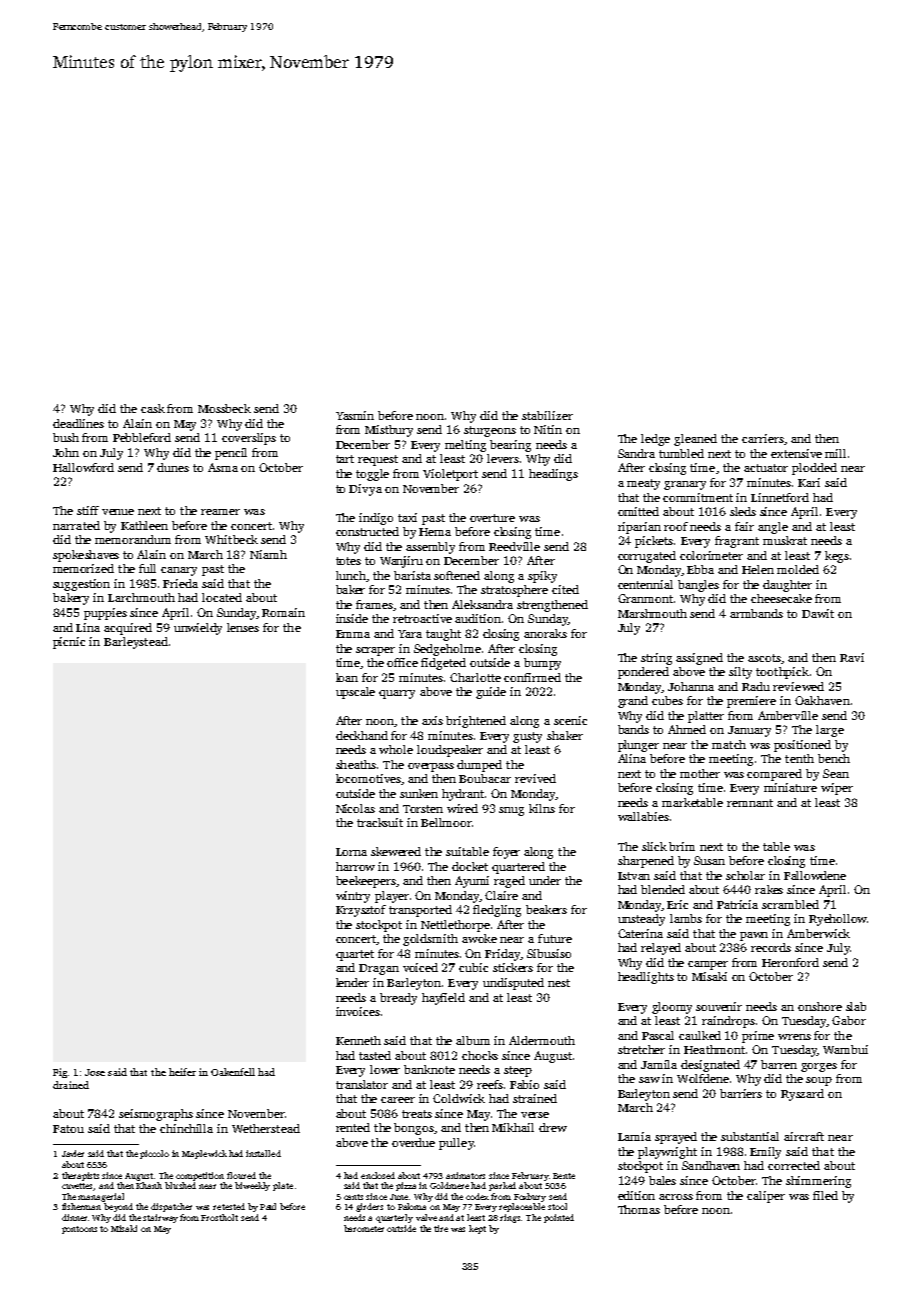  What do you see at coordinates (171, 1207) in the page?
I see `dispatcher` at bounding box center [171, 1207].
